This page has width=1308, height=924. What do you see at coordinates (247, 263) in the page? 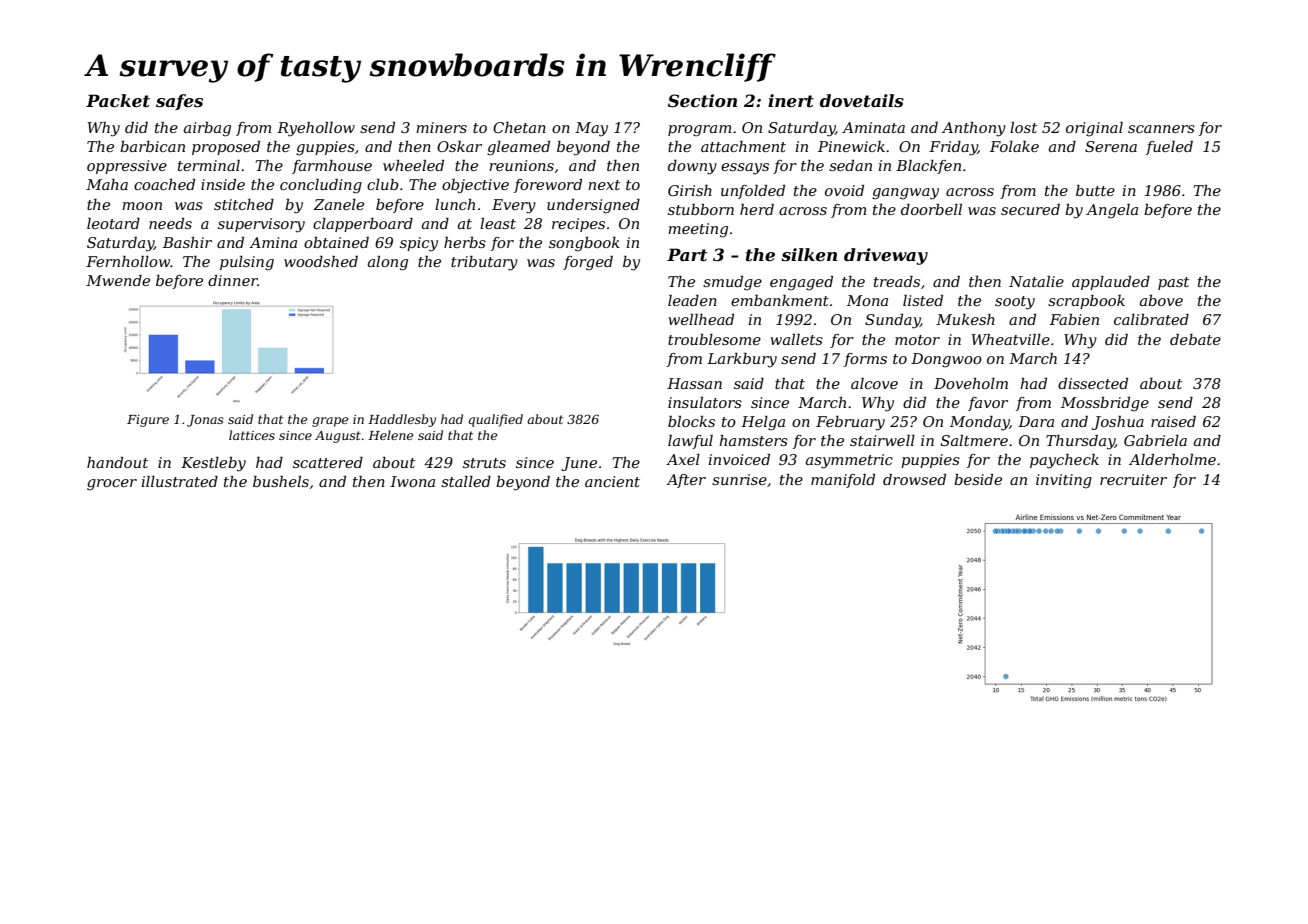
I see `pulsing` at bounding box center [247, 263].
